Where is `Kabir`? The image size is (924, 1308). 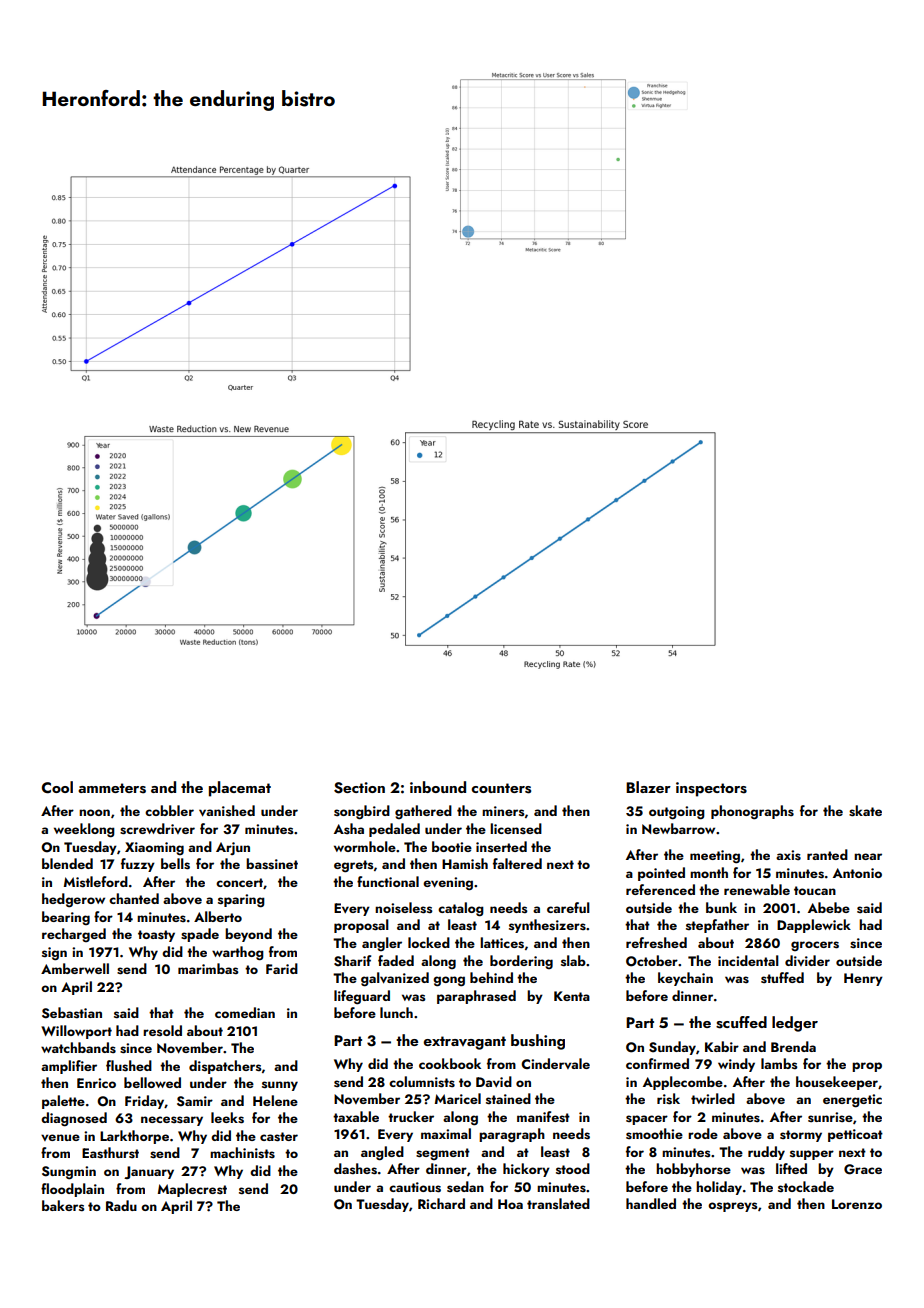
Kabir is located at coordinates (722, 1046).
